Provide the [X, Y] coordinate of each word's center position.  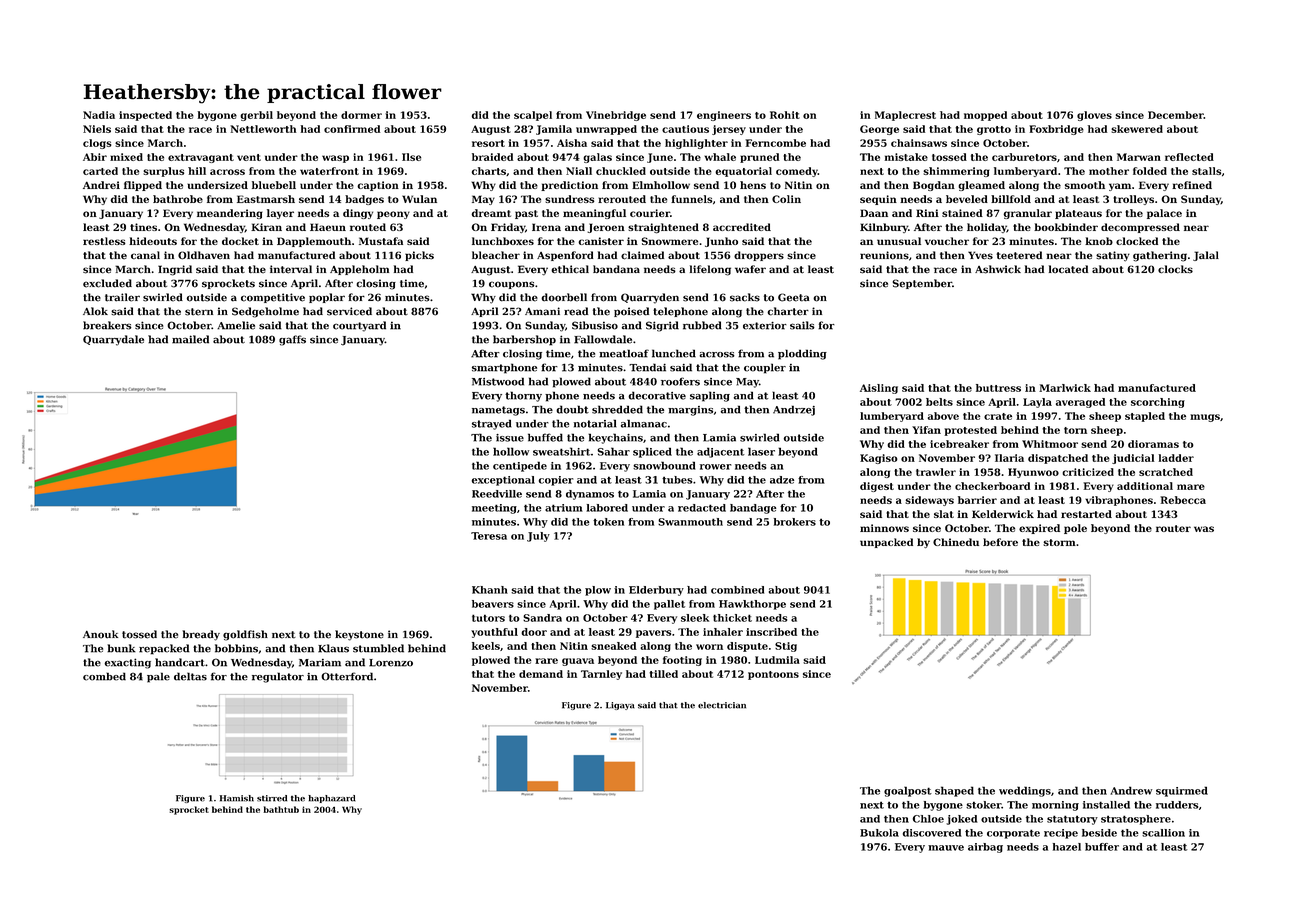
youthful [494, 633]
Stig [786, 647]
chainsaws [919, 143]
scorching [1158, 403]
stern [199, 312]
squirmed [1182, 791]
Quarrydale [113, 340]
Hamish [237, 798]
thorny [523, 396]
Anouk [100, 634]
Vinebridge [616, 116]
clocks [1175, 269]
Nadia [99, 115]
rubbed [702, 325]
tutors [488, 618]
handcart [180, 662]
